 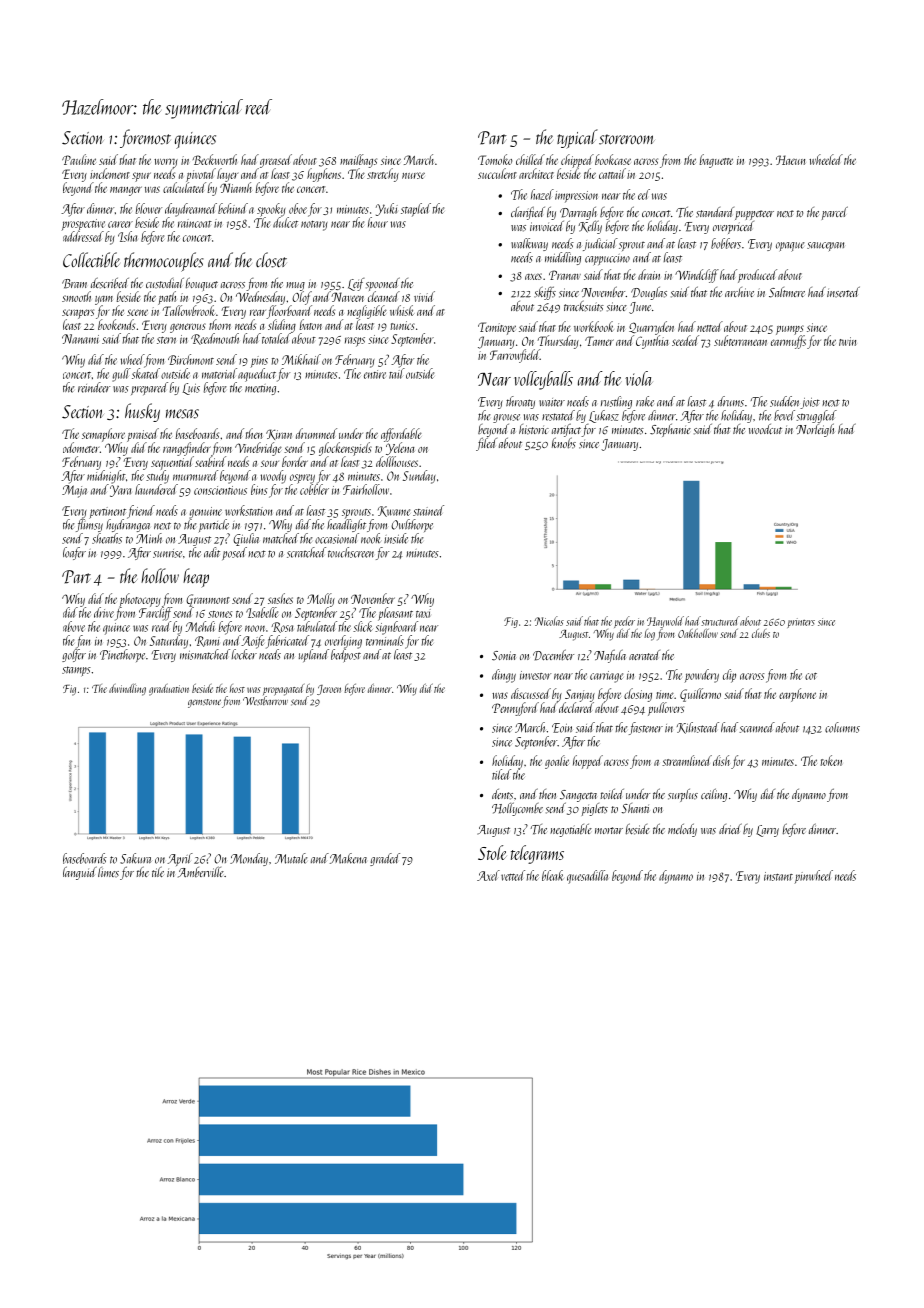 I want to click on instant, so click(x=778, y=876).
